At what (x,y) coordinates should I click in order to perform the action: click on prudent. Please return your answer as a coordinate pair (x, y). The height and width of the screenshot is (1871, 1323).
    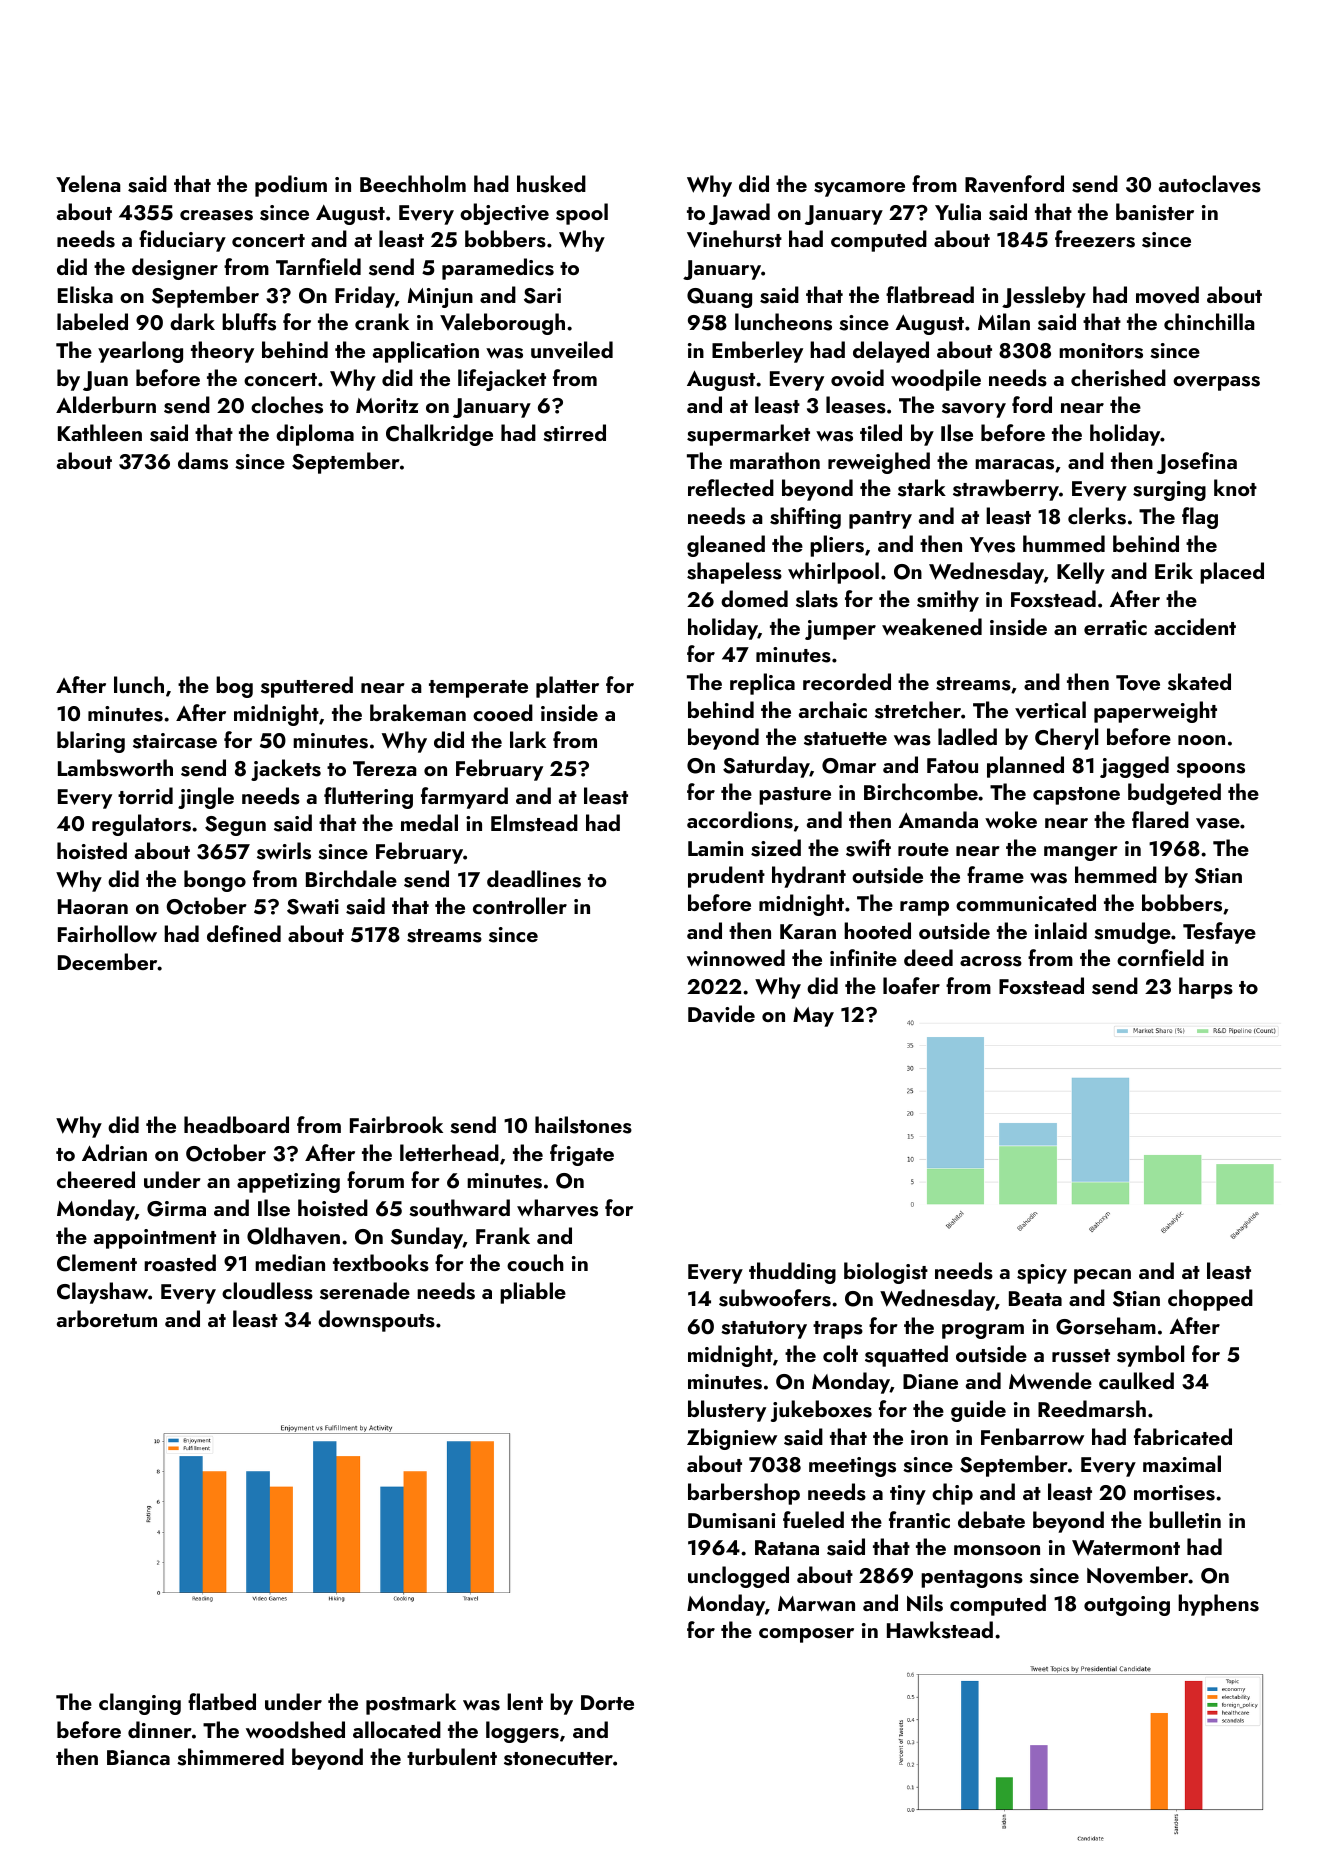
    Looking at the image, I should click on (726, 877).
